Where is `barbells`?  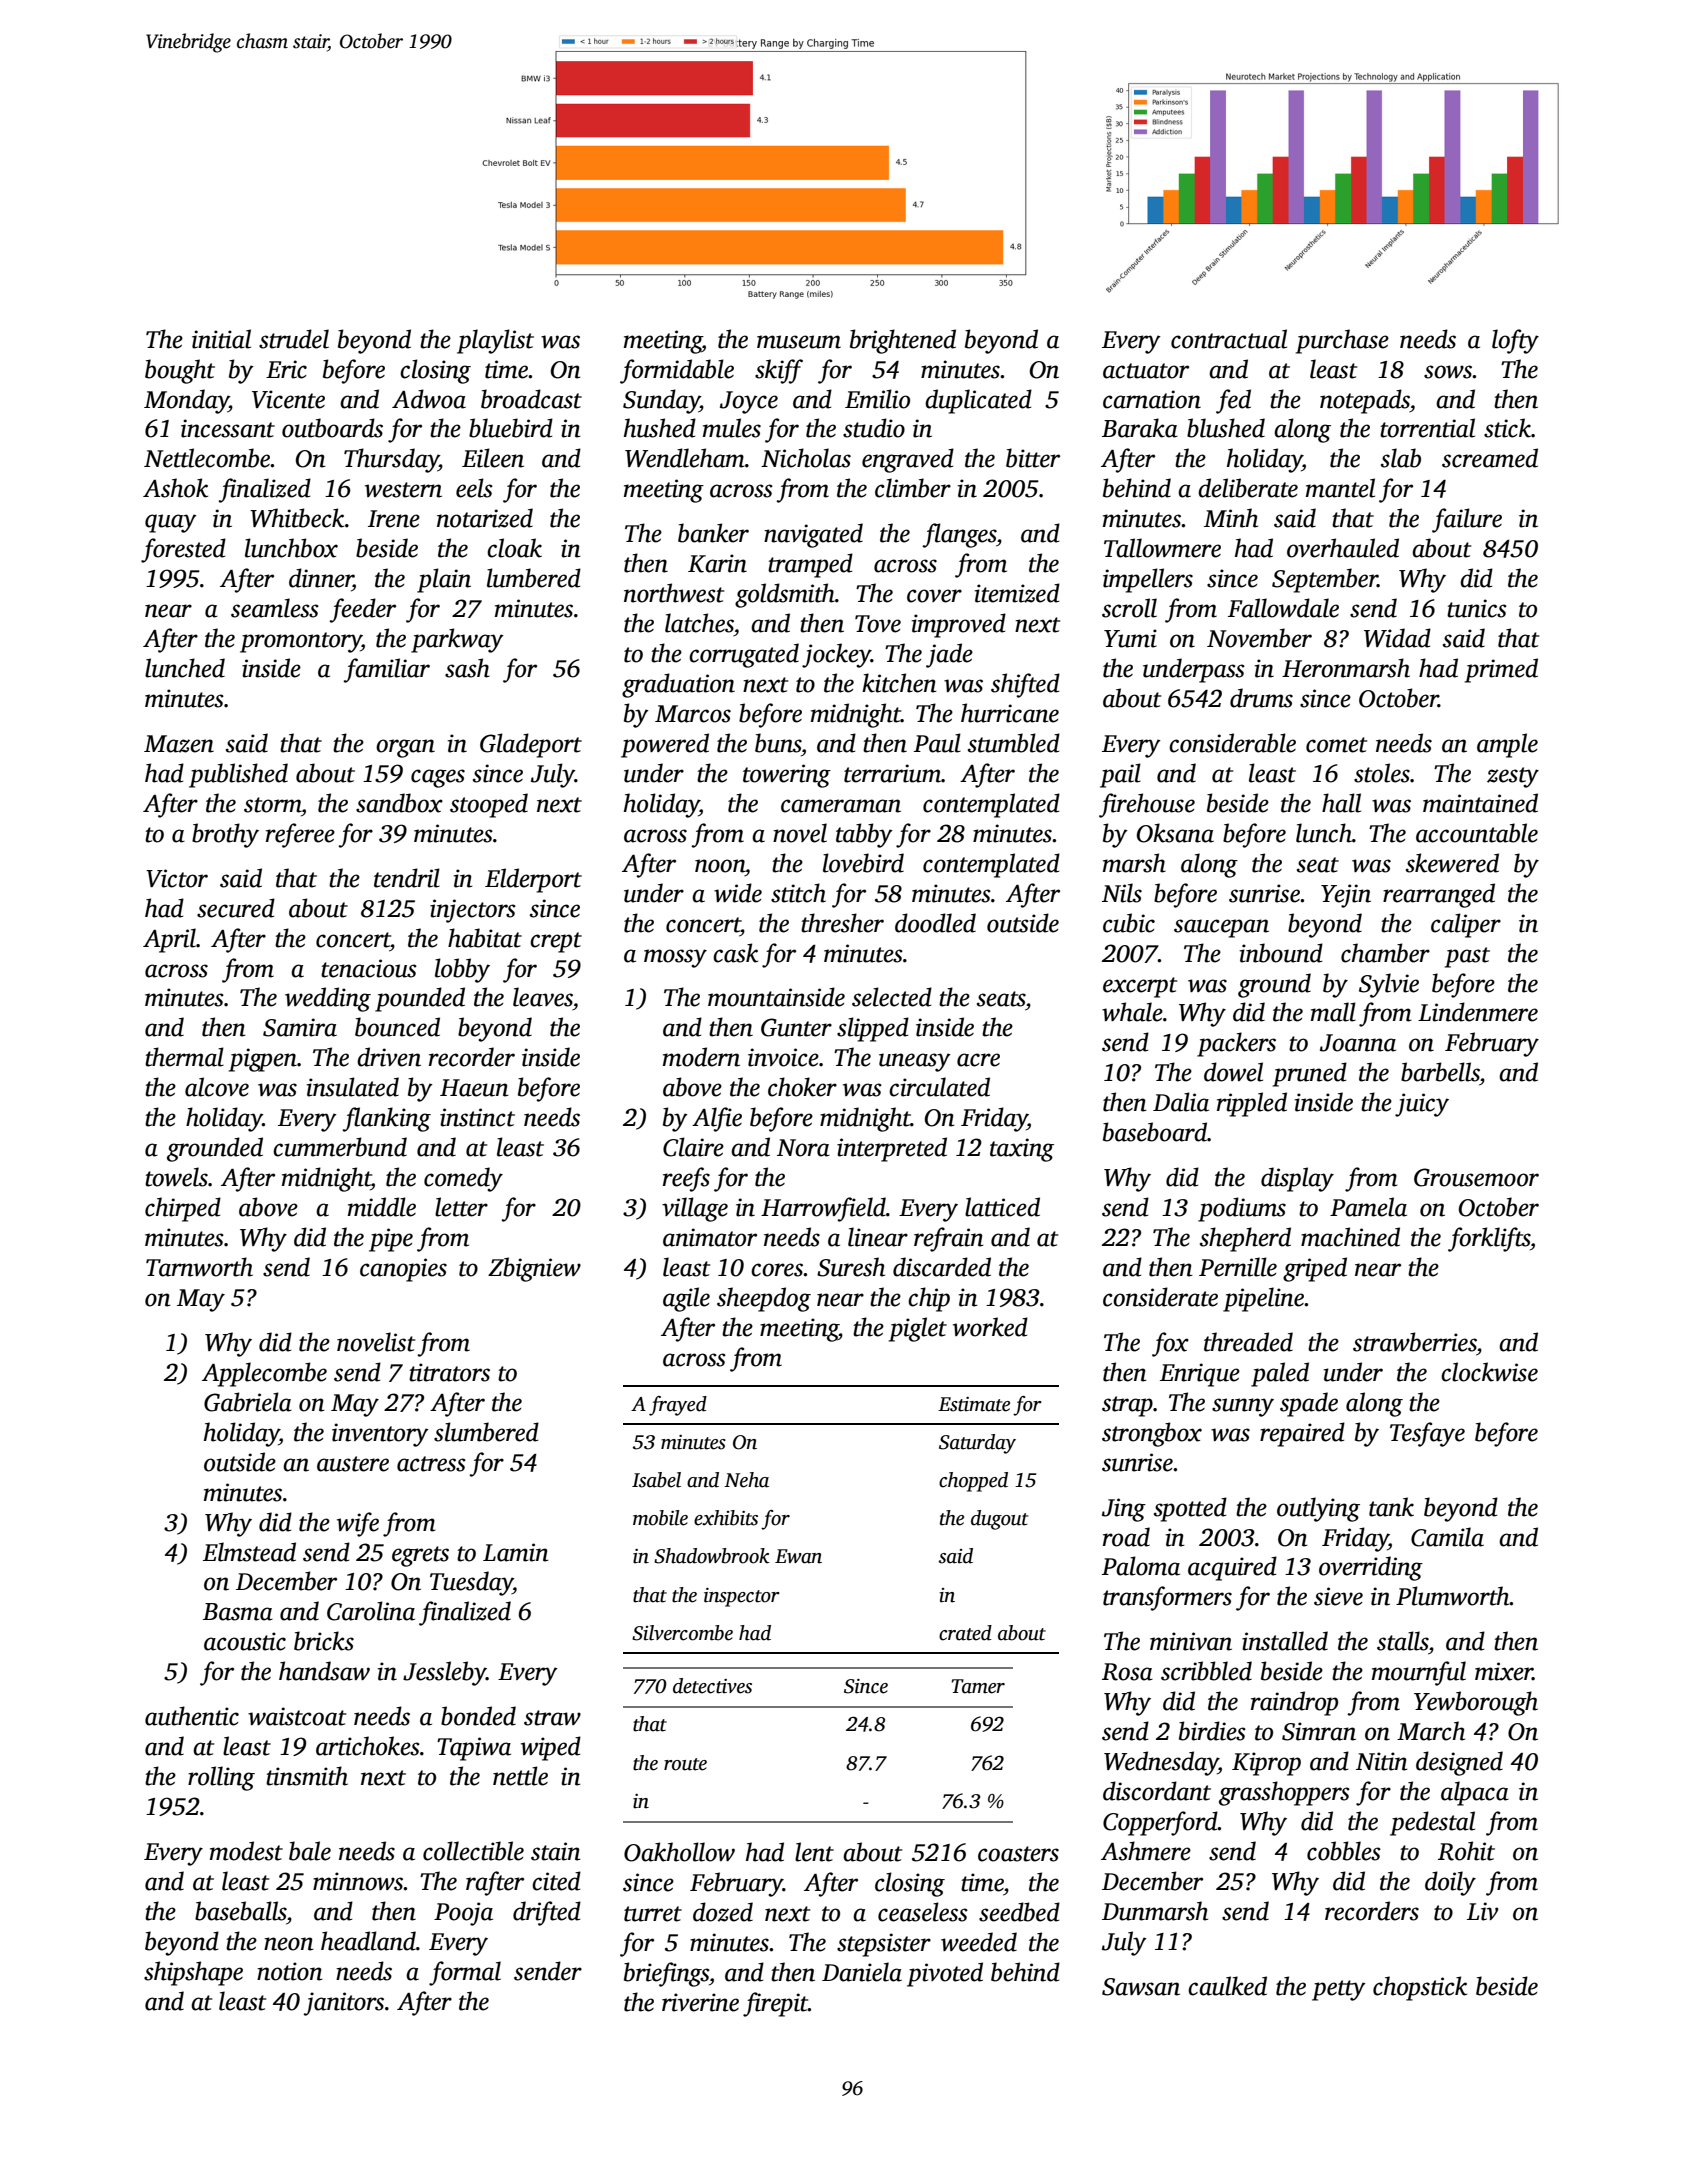 barbells is located at coordinates (1440, 1072).
